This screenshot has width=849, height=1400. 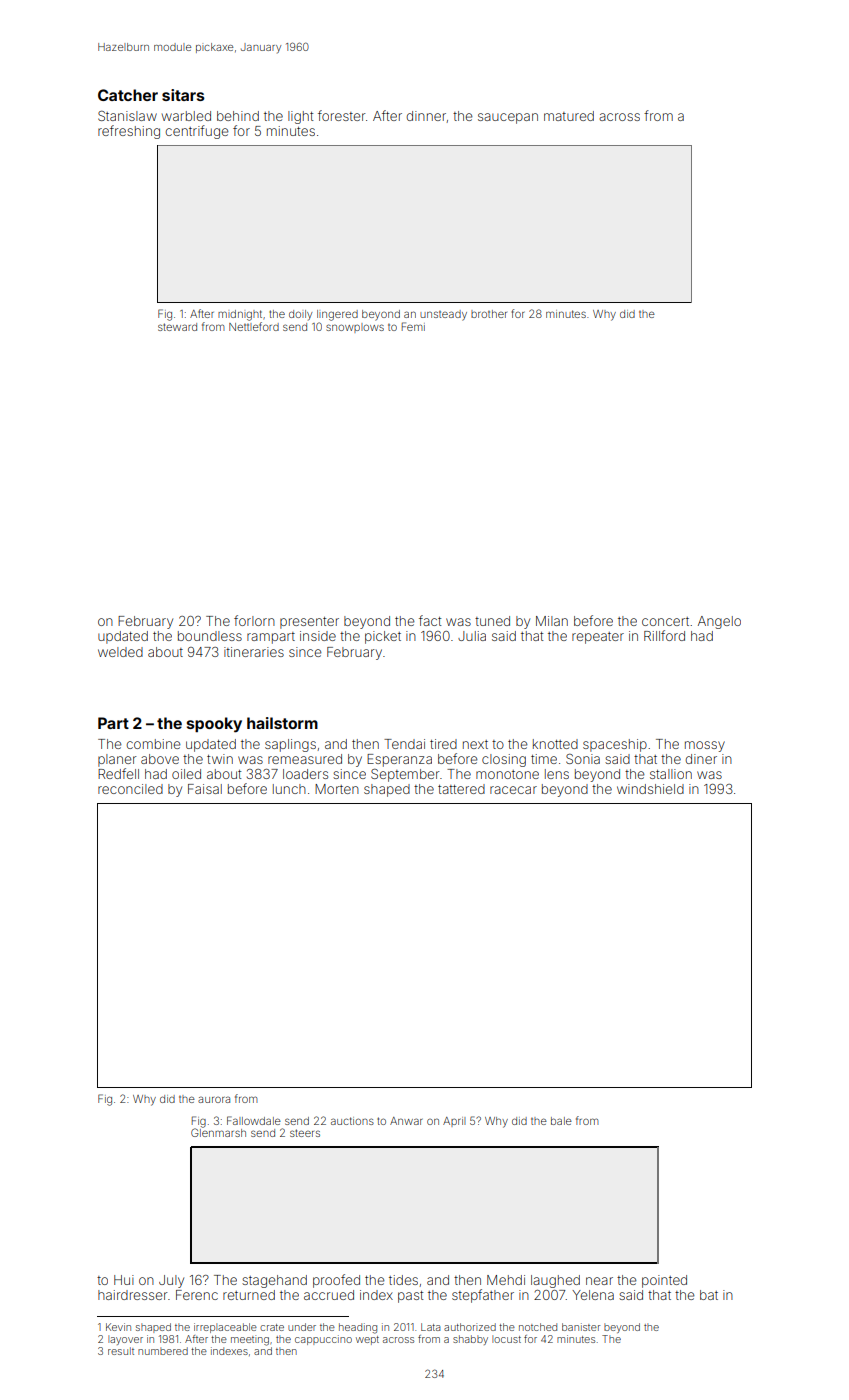 I want to click on steward, so click(x=177, y=327).
